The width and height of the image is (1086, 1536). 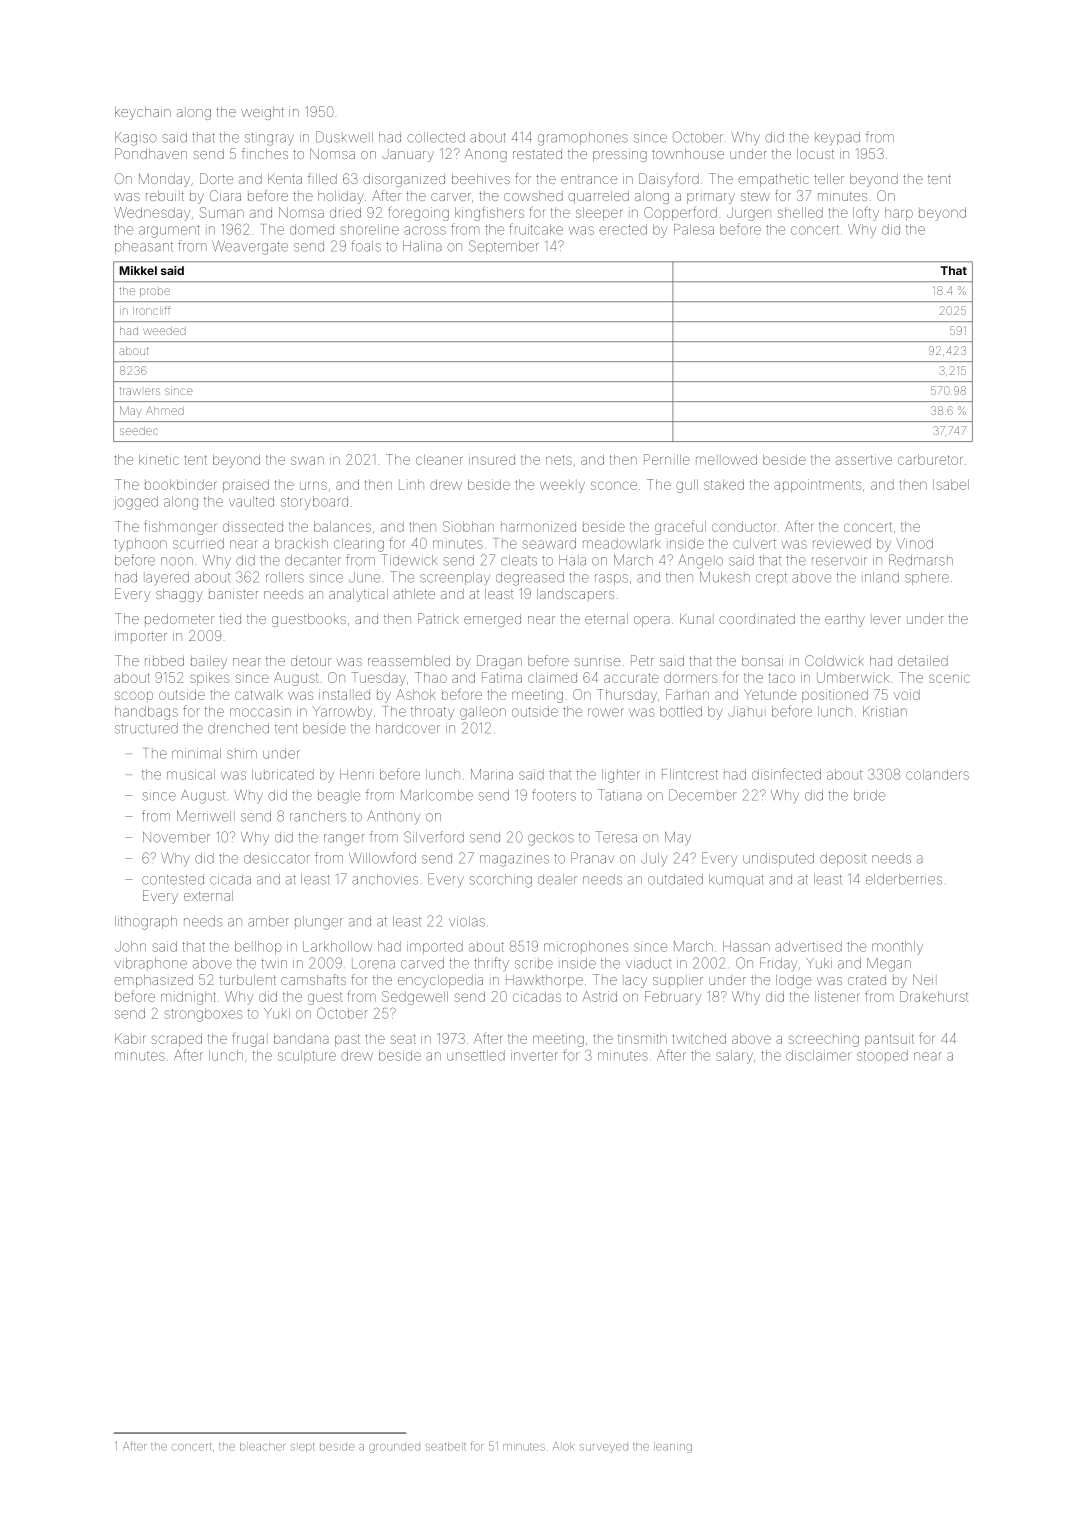 What do you see at coordinates (563, 1446) in the image?
I see `Alok` at bounding box center [563, 1446].
